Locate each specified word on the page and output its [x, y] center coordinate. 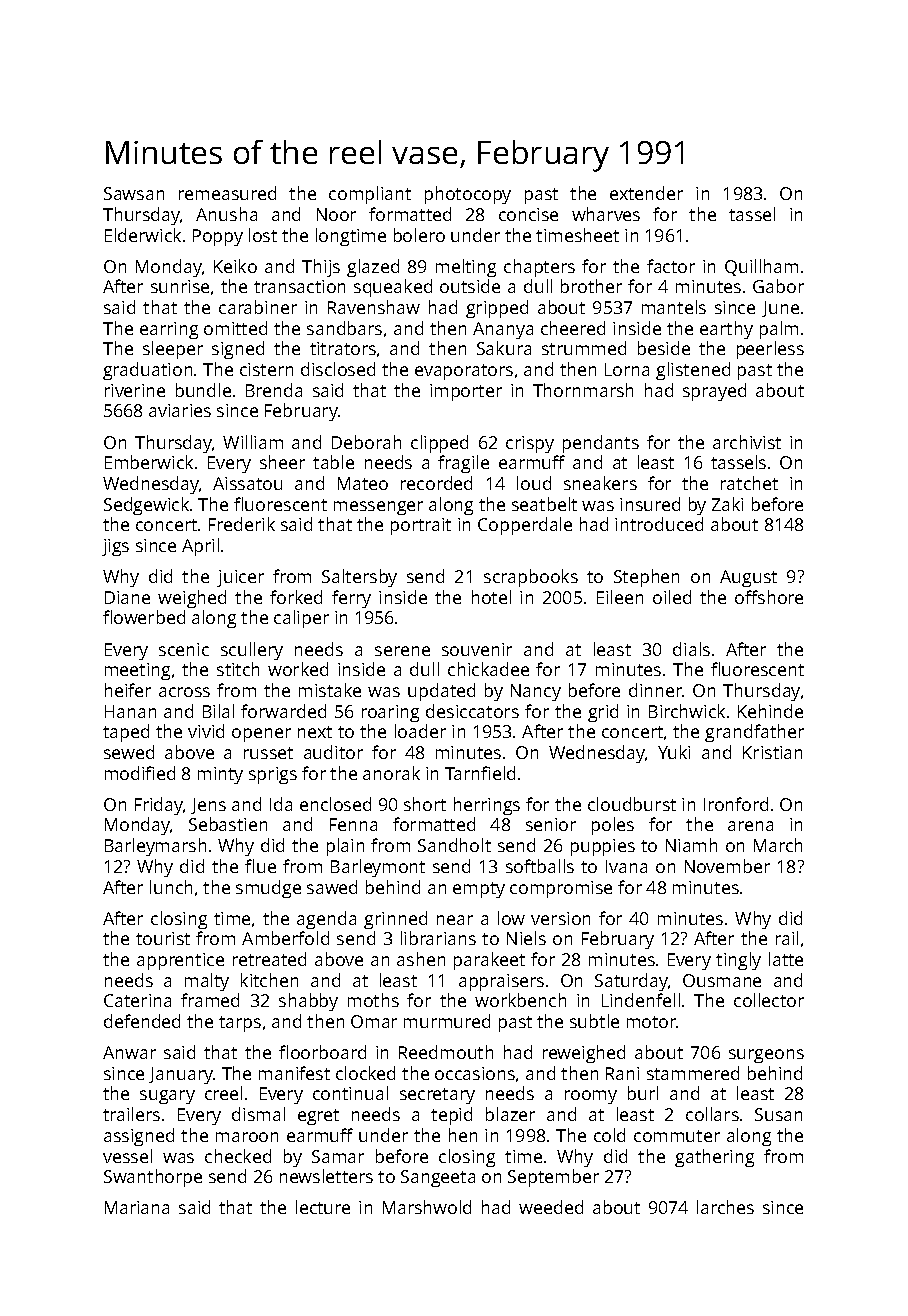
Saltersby [359, 578]
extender [646, 193]
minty [220, 775]
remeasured [227, 193]
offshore [769, 597]
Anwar [129, 1052]
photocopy [468, 195]
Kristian [772, 752]
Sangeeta [438, 1178]
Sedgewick [146, 506]
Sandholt [454, 845]
